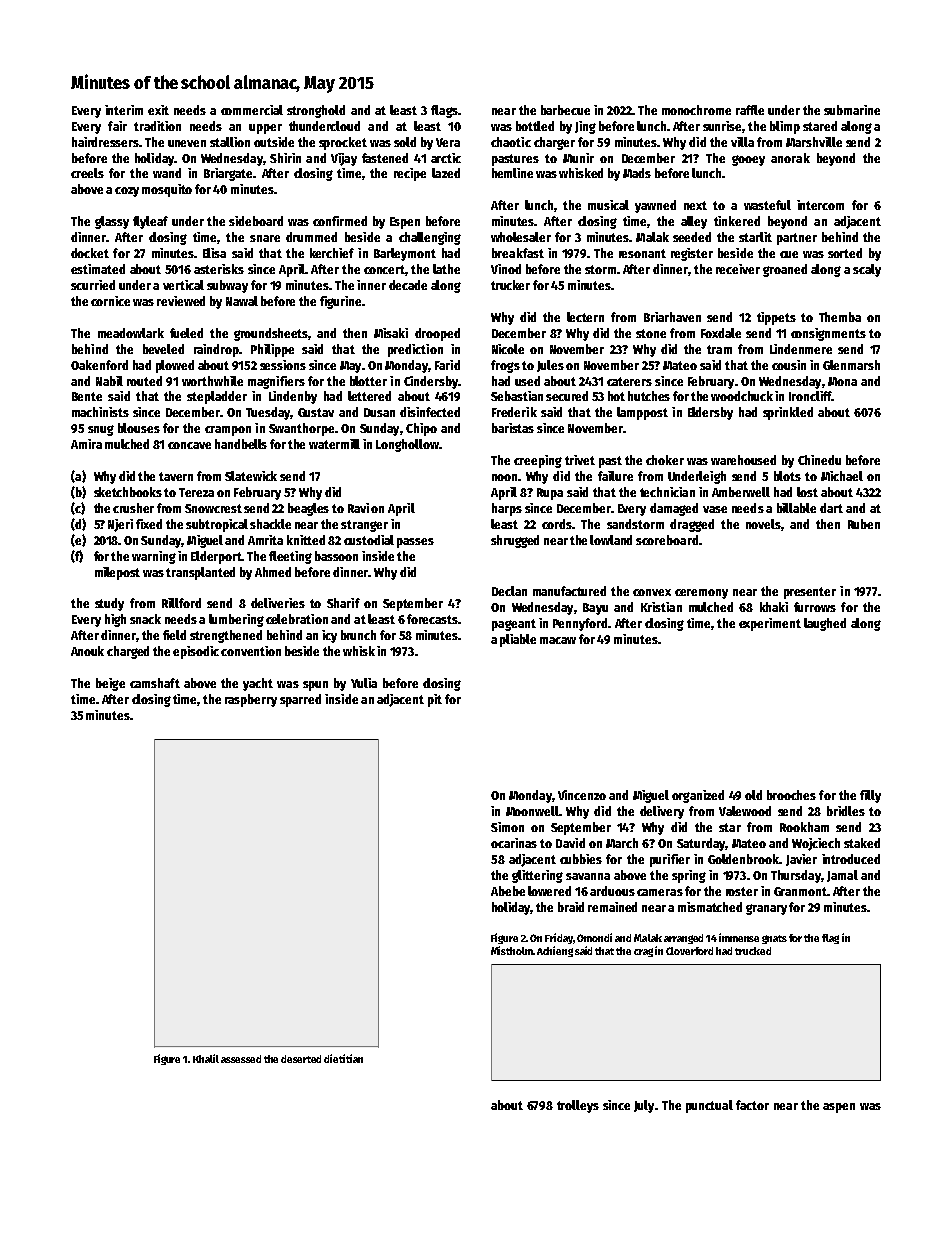 The height and width of the image is (1233, 952). Describe the element at coordinates (825, 624) in the image. I see `laughed` at that location.
